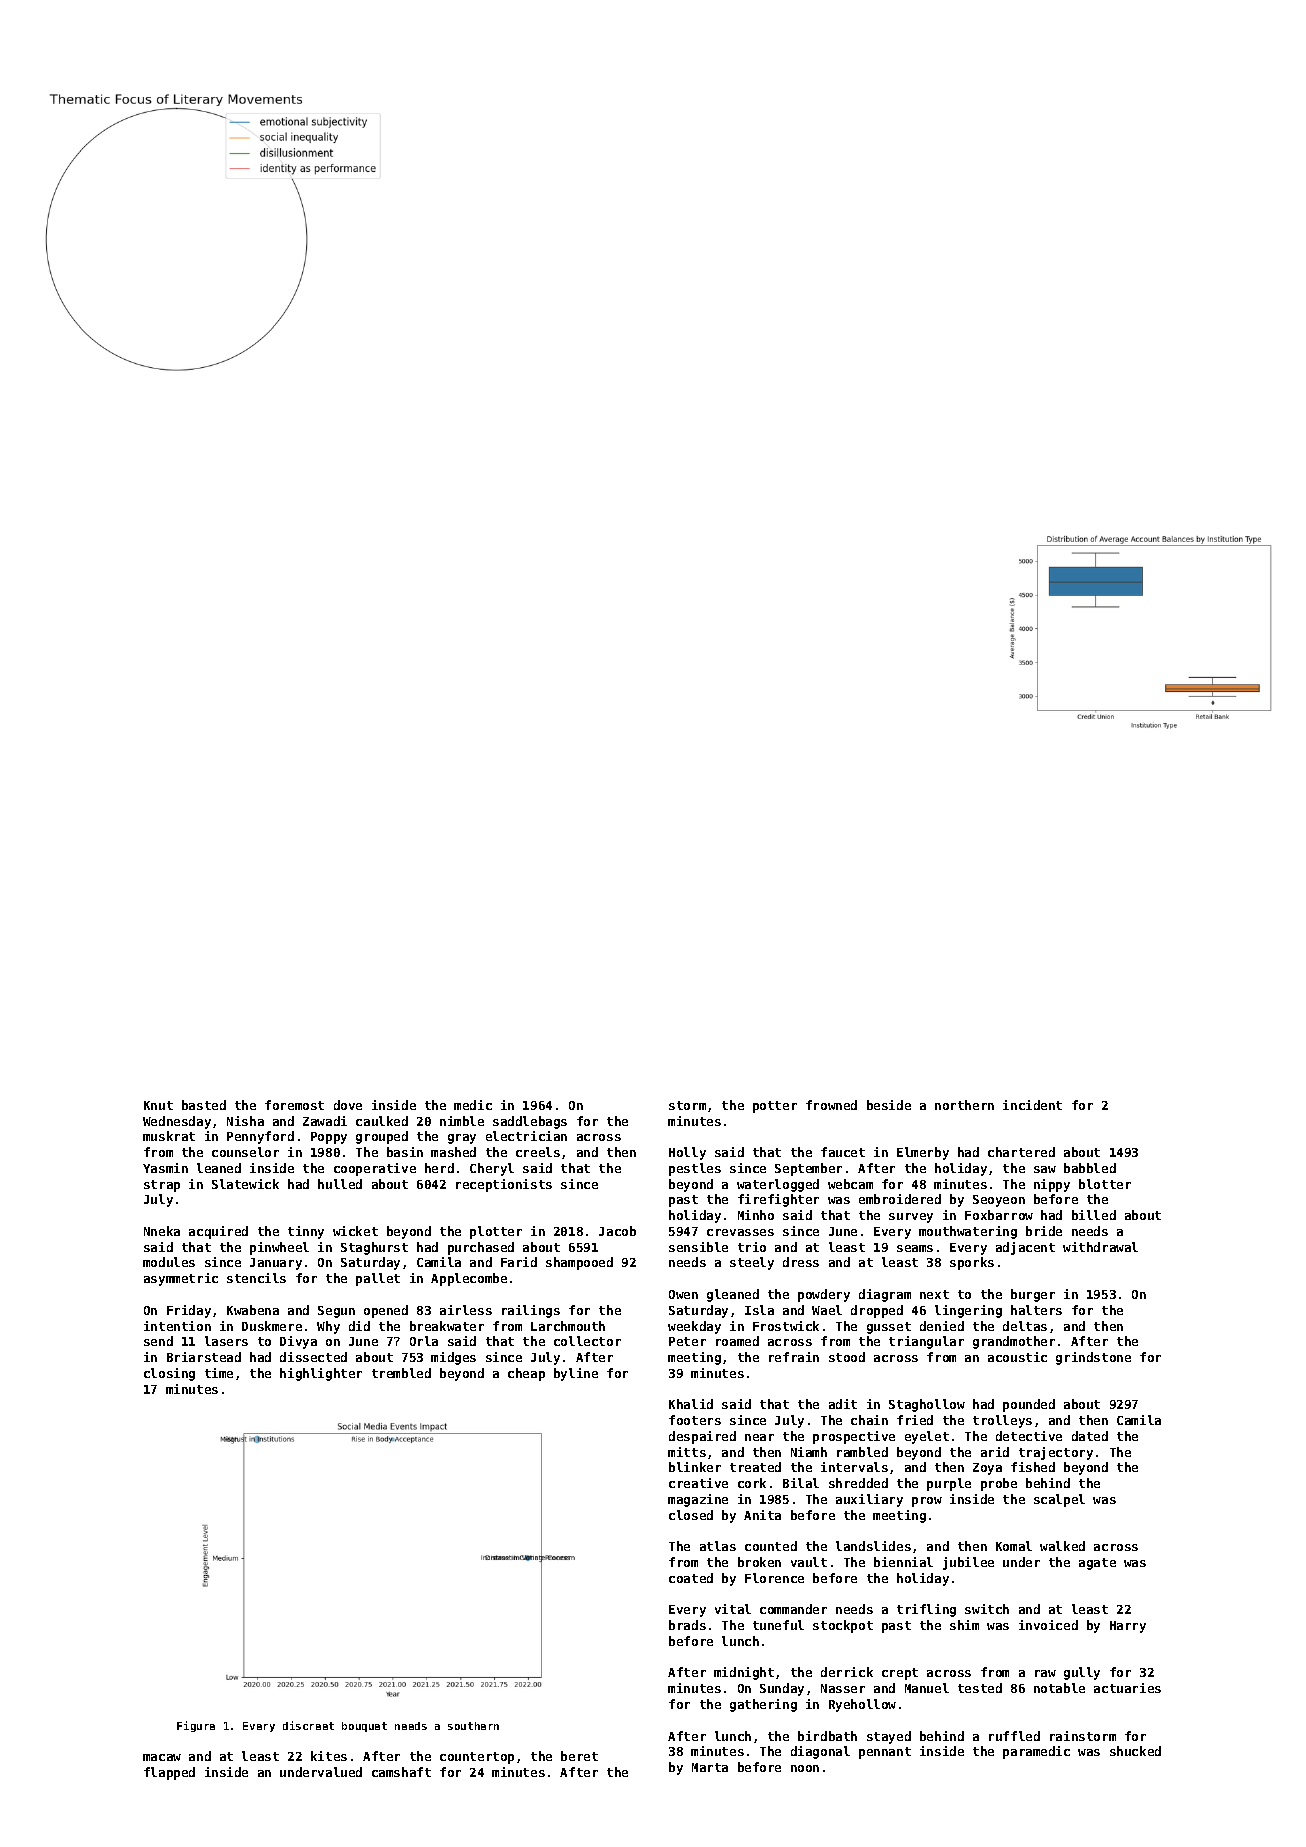 The height and width of the document is (1847, 1306). What do you see at coordinates (1097, 1564) in the document?
I see `agate` at bounding box center [1097, 1564].
